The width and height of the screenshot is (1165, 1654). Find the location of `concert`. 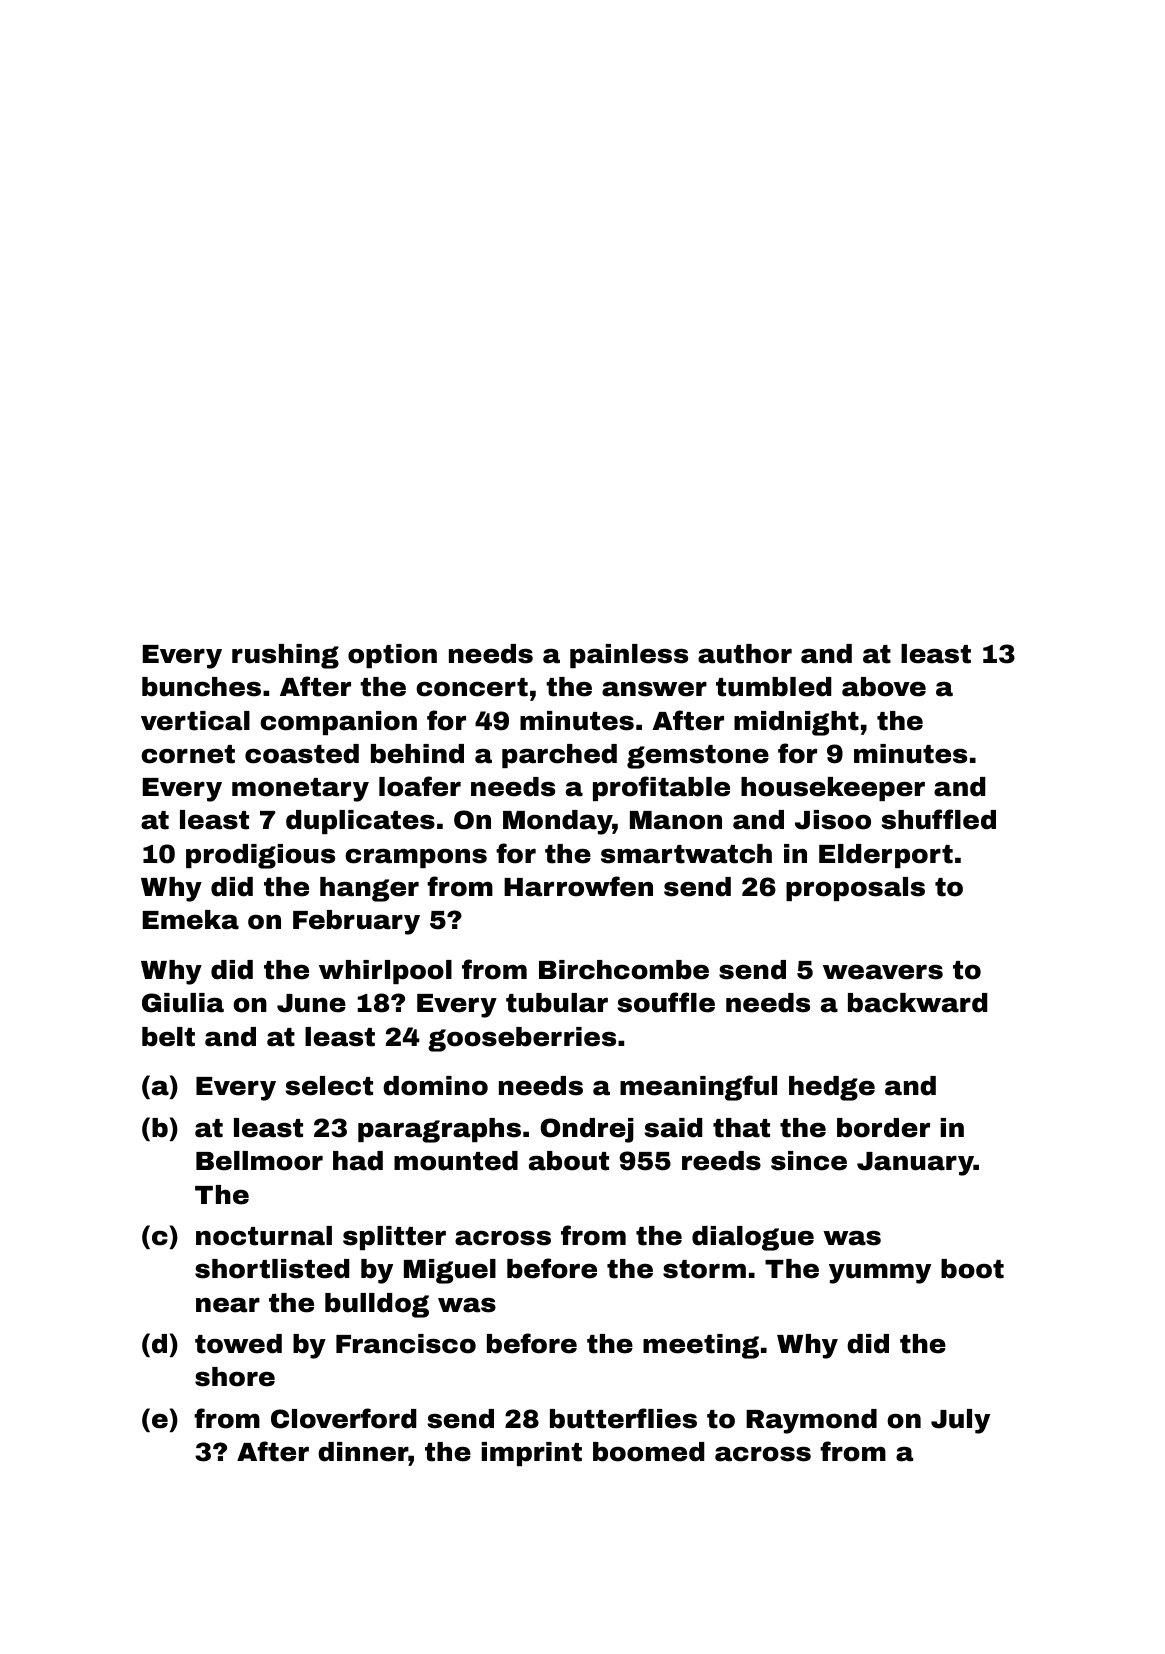

concert is located at coordinates (472, 687).
